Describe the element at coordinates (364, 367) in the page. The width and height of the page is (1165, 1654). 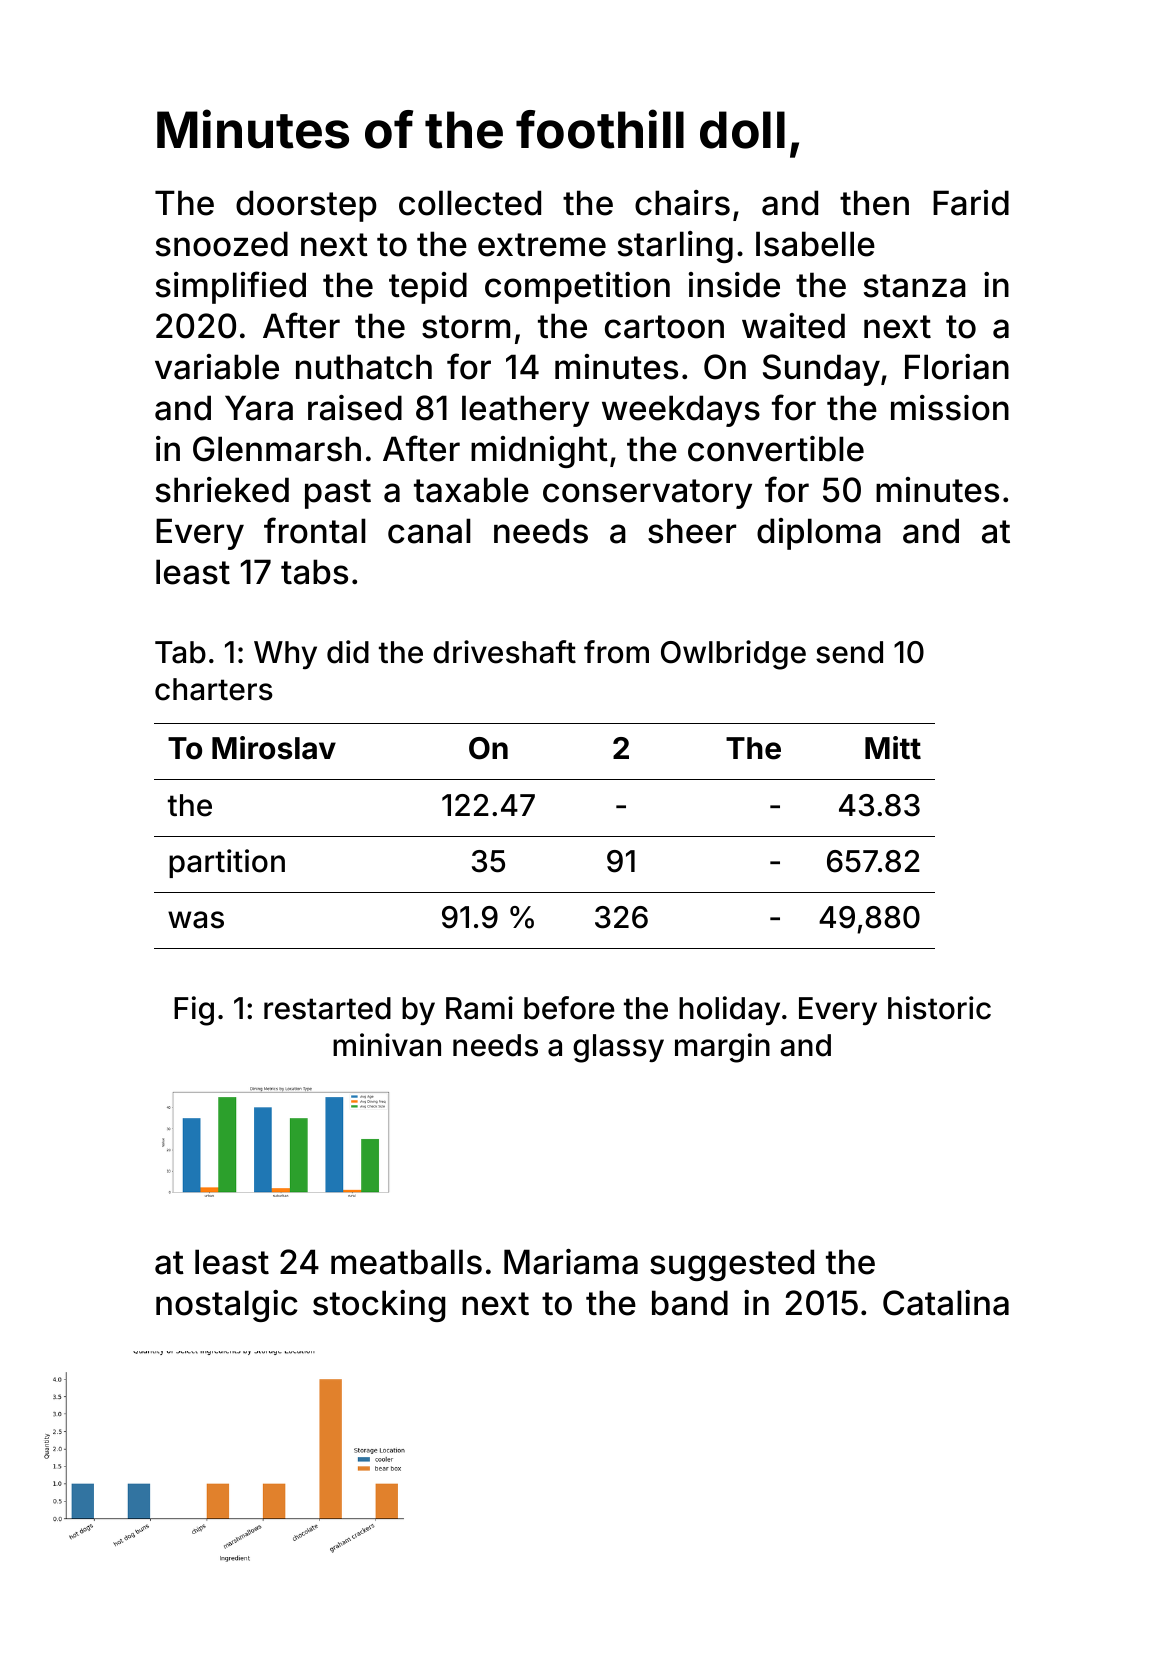
I see `nuthatch` at that location.
